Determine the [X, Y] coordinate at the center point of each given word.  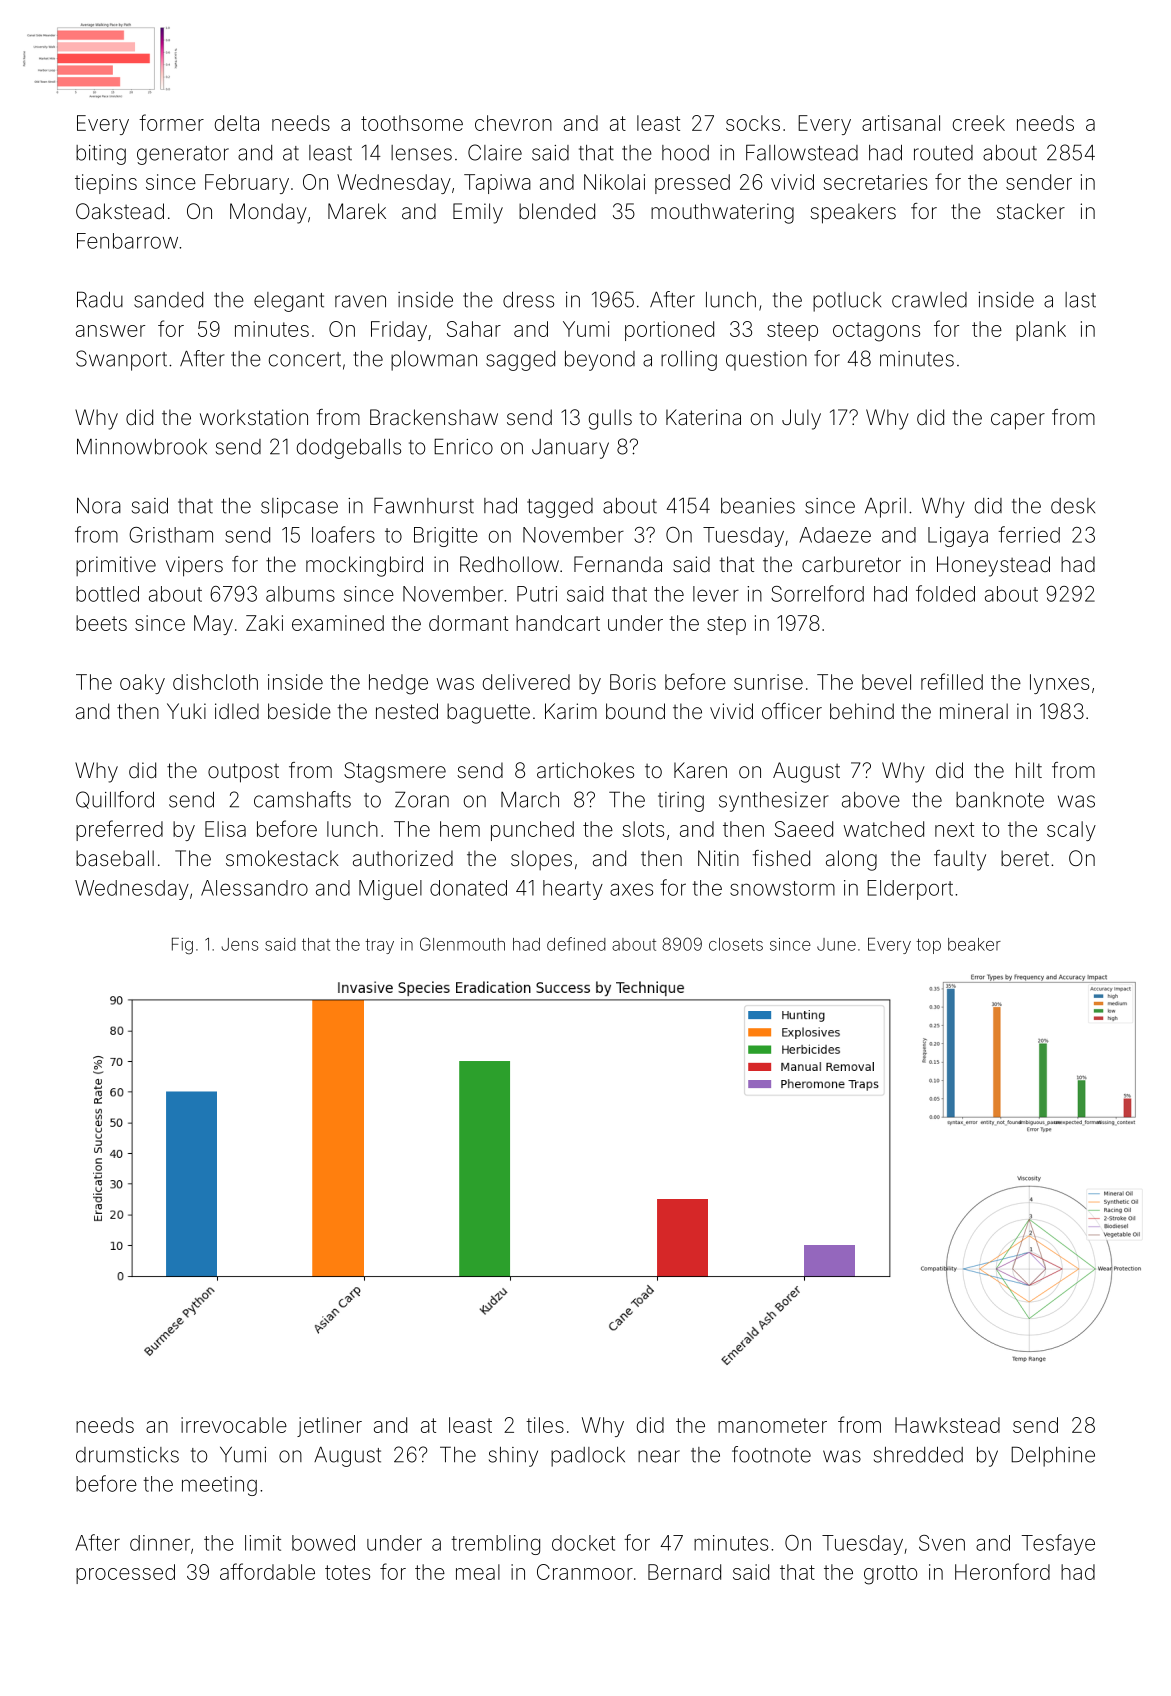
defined [576, 944]
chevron [513, 123]
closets [736, 944]
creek [979, 123]
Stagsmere [395, 772]
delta [237, 123]
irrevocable [234, 1425]
